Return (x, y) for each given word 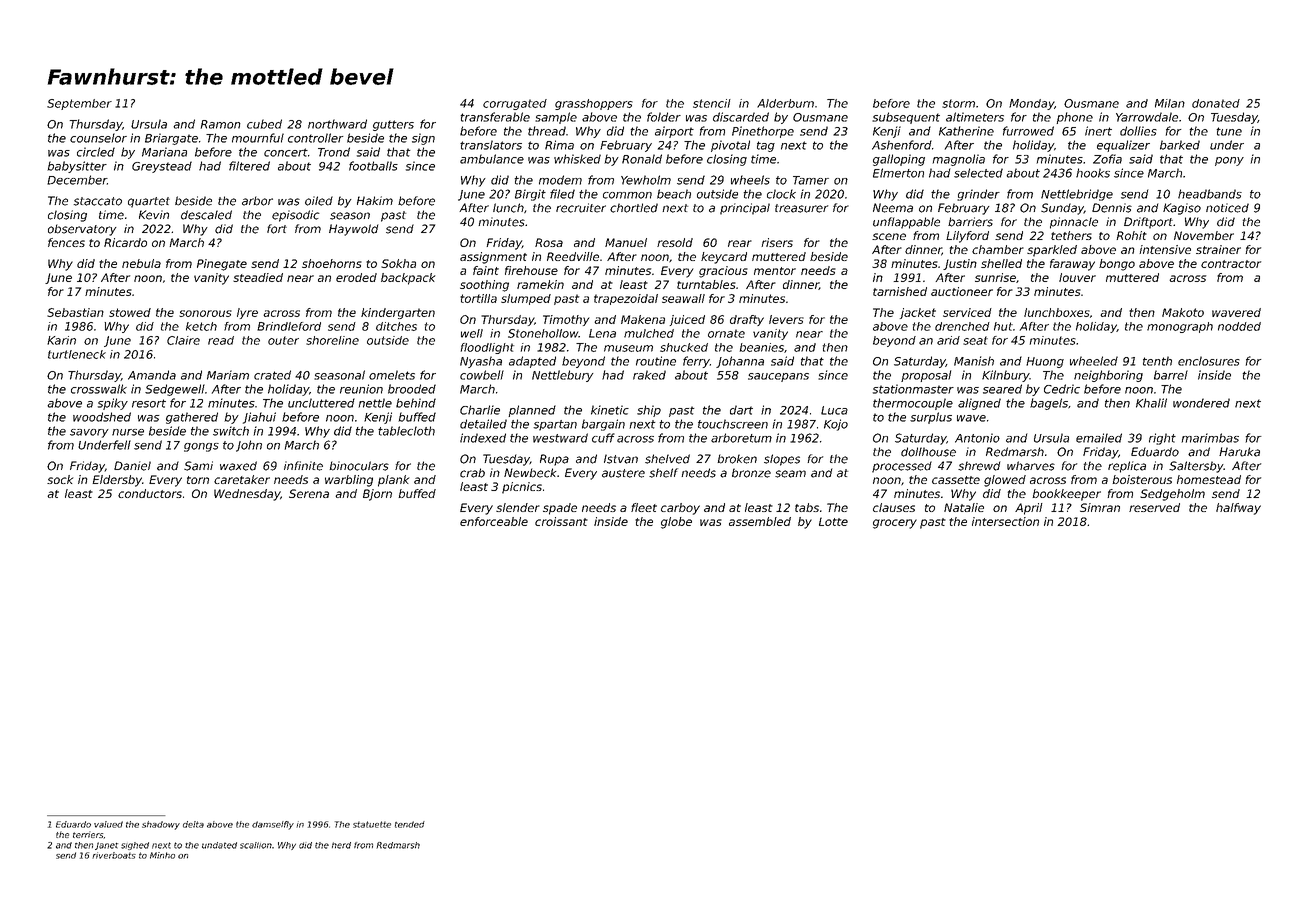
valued (108, 824)
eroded (356, 277)
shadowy (161, 825)
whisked (577, 159)
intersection (1005, 521)
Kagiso (1182, 209)
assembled (760, 521)
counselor (98, 138)
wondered (1201, 403)
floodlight (487, 348)
